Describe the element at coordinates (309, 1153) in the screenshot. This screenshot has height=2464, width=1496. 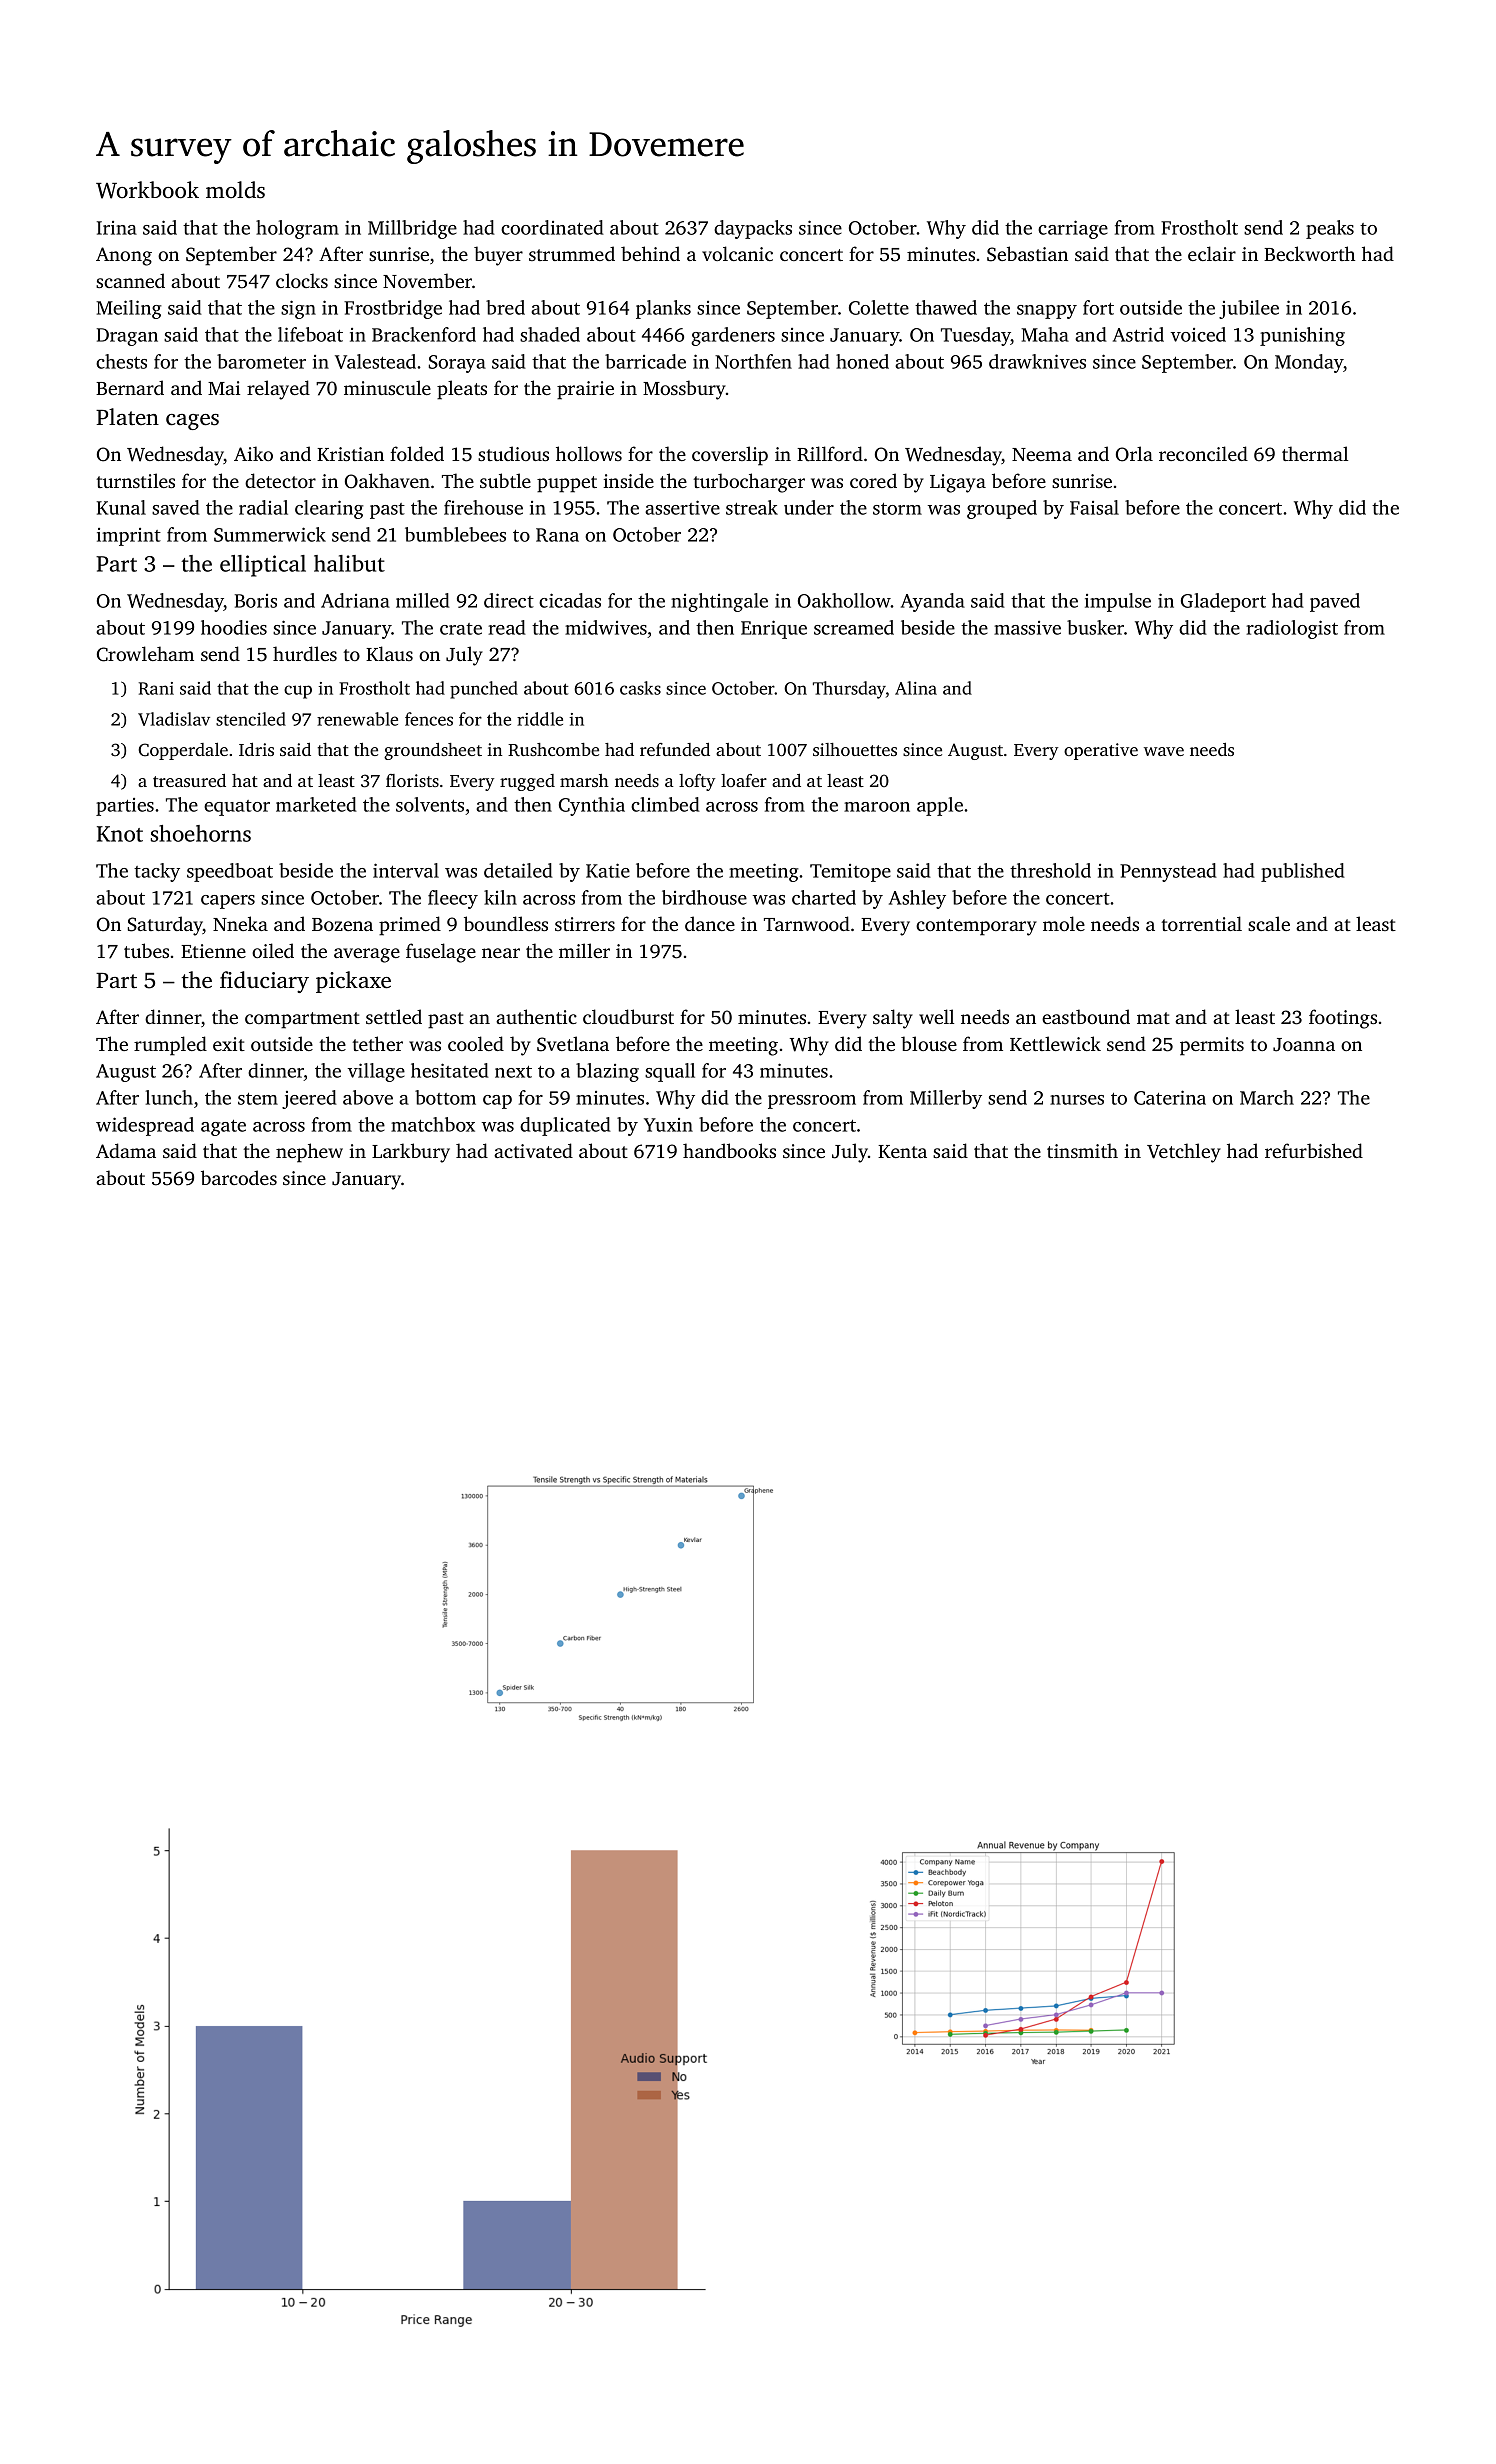
I see `nephew` at that location.
